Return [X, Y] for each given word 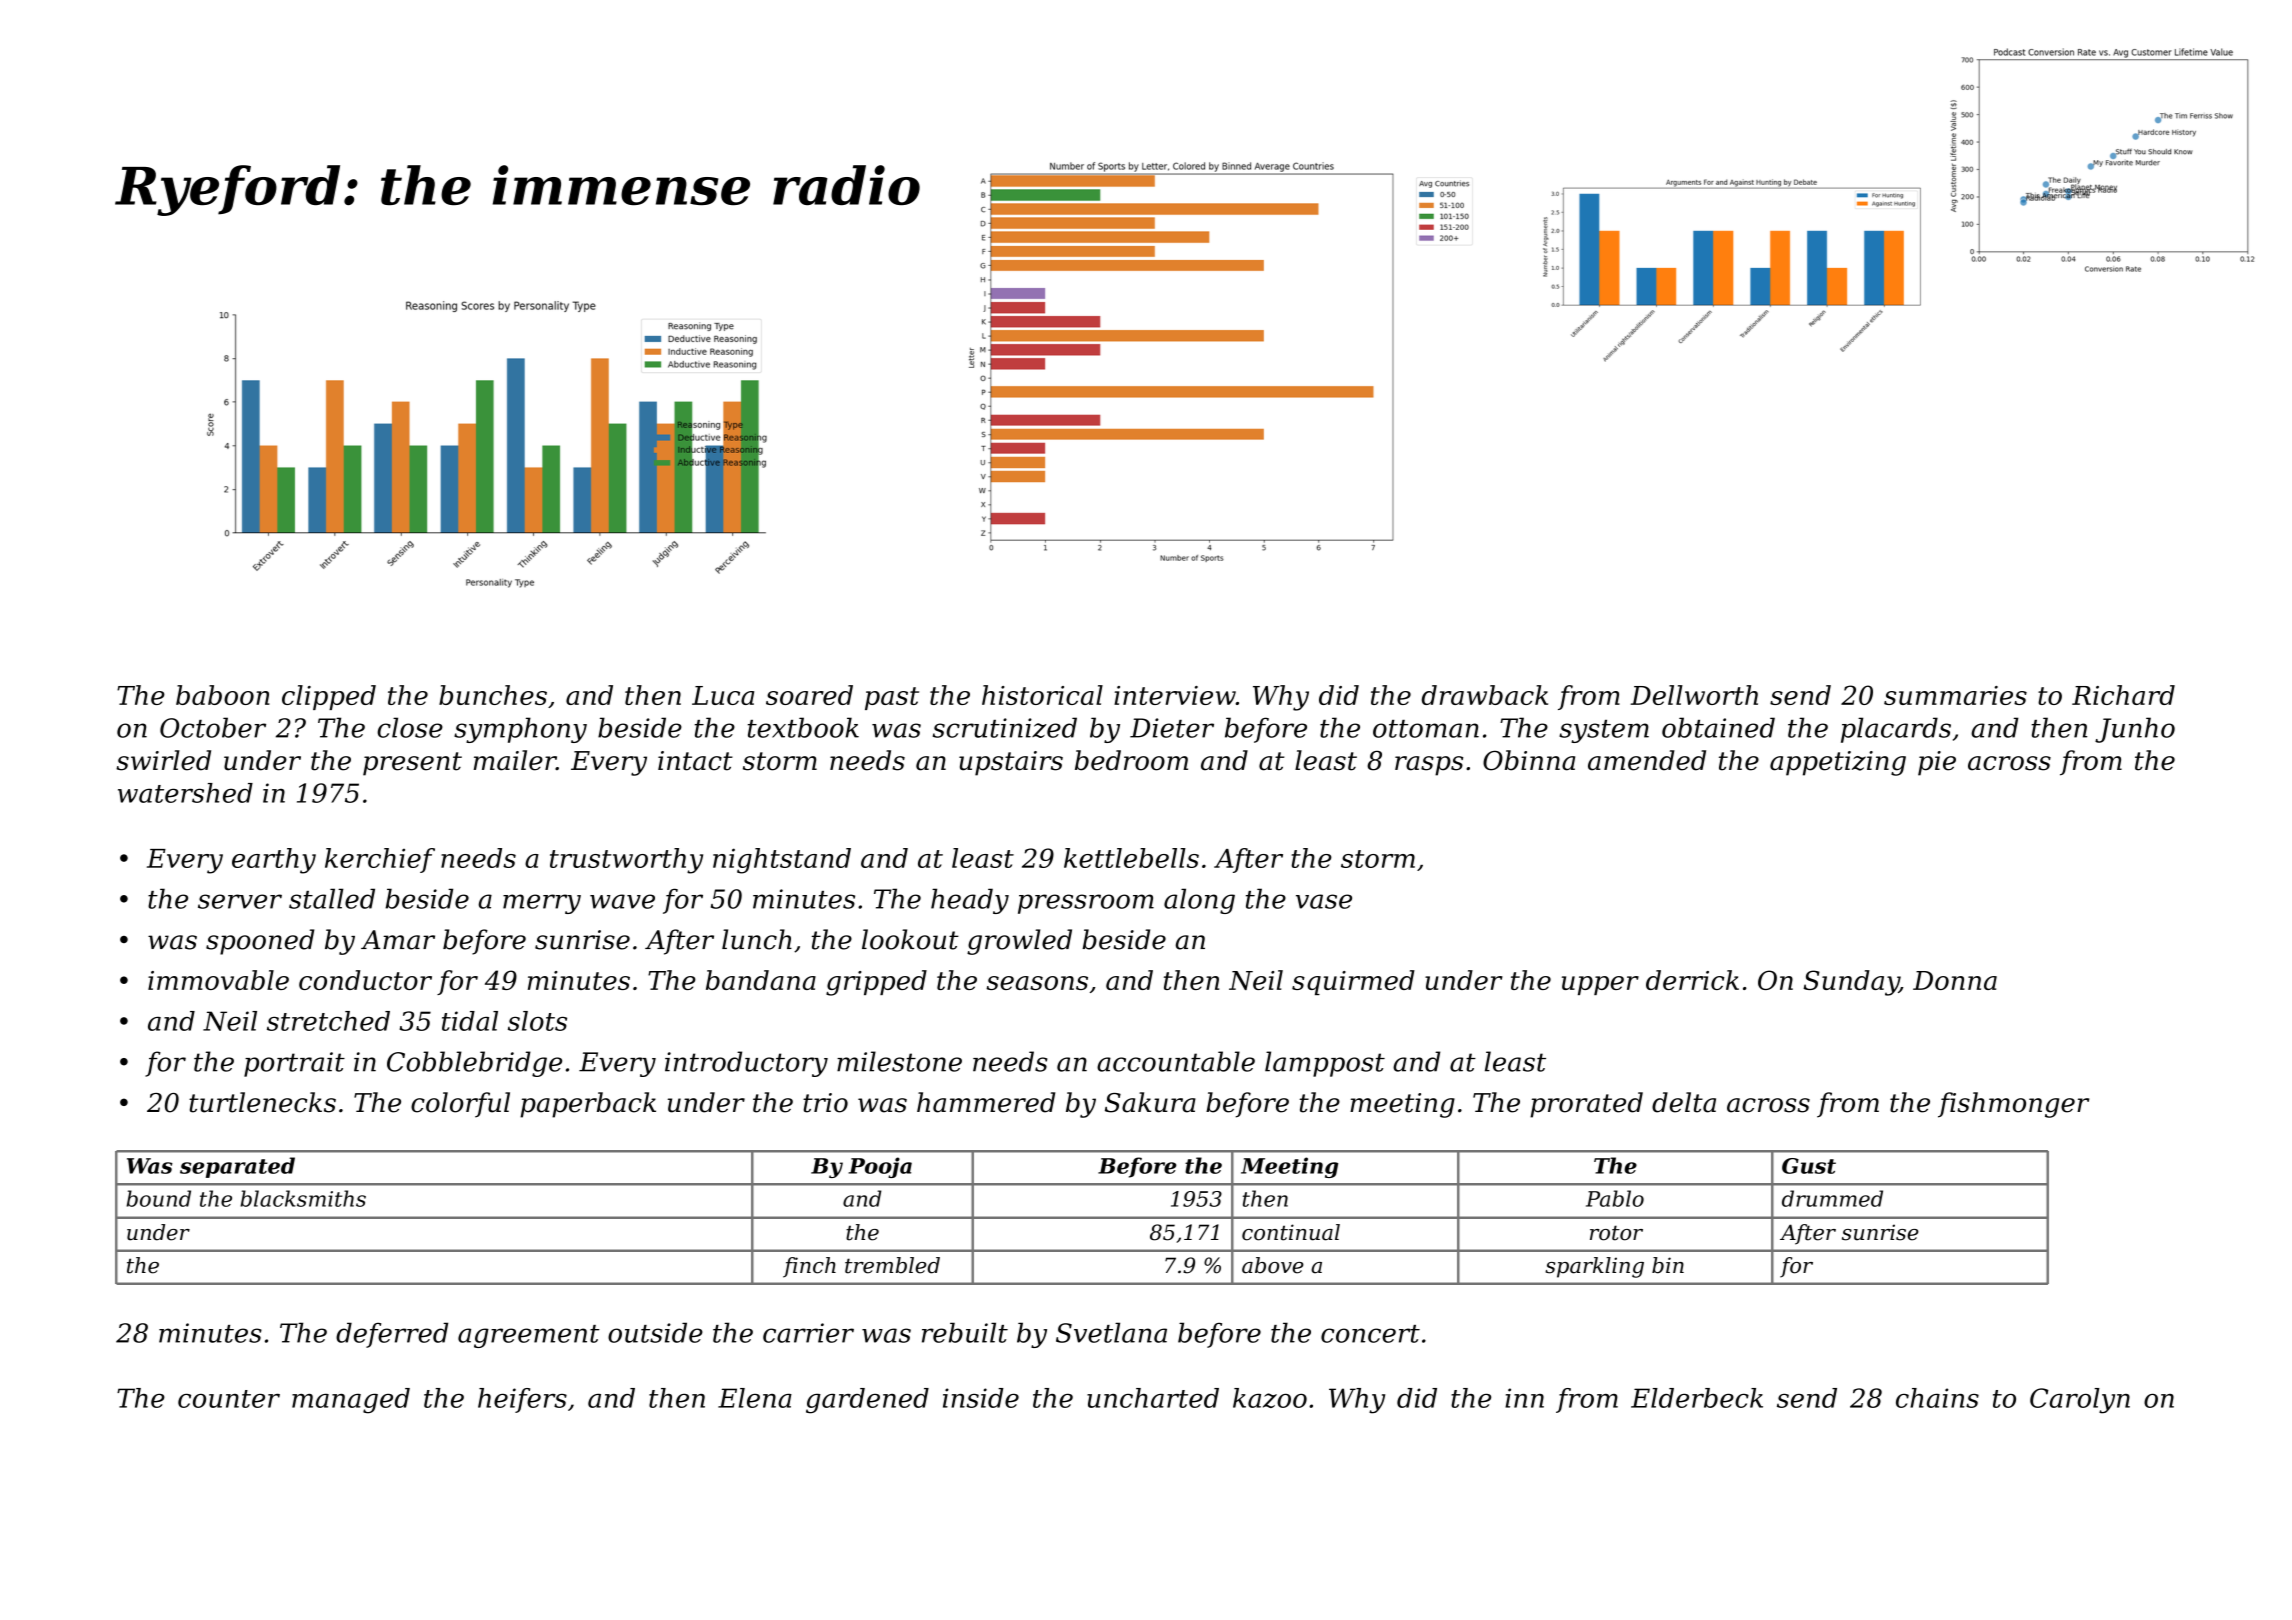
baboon [223, 695]
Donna [1955, 980]
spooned [260, 942]
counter [229, 1399]
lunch [757, 939]
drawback [1485, 695]
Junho [2135, 730]
